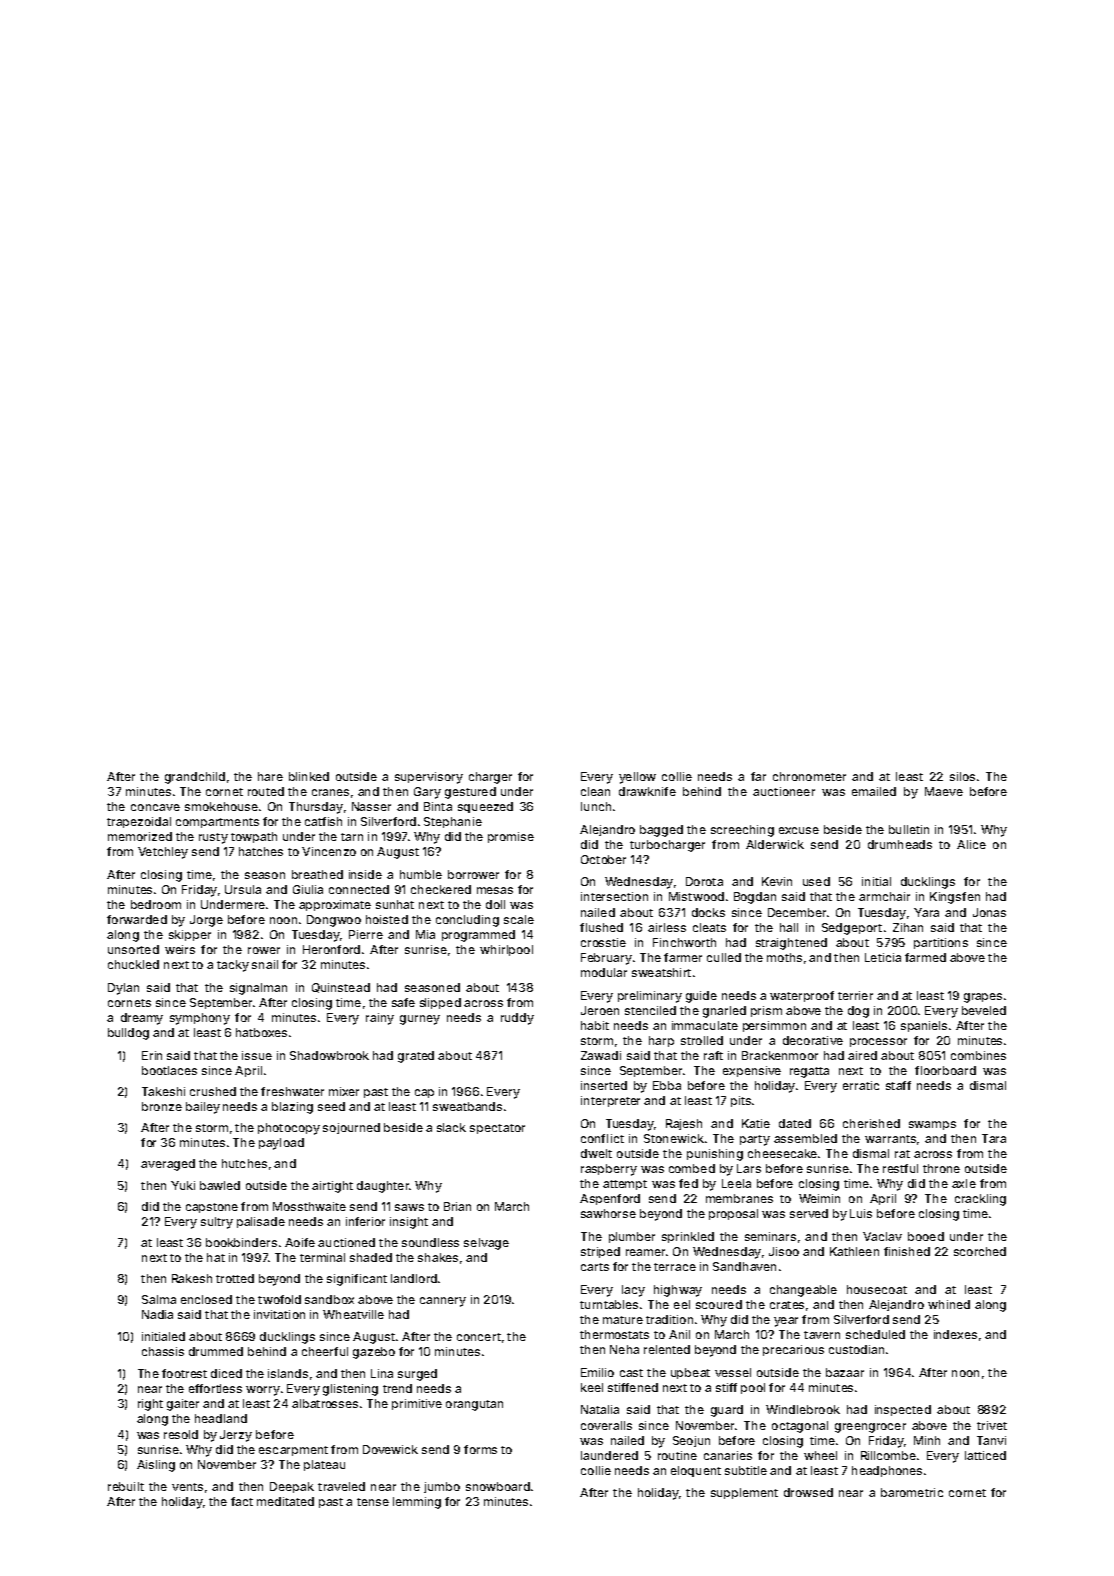  Describe the element at coordinates (285, 1501) in the page. I see `meditated` at that location.
